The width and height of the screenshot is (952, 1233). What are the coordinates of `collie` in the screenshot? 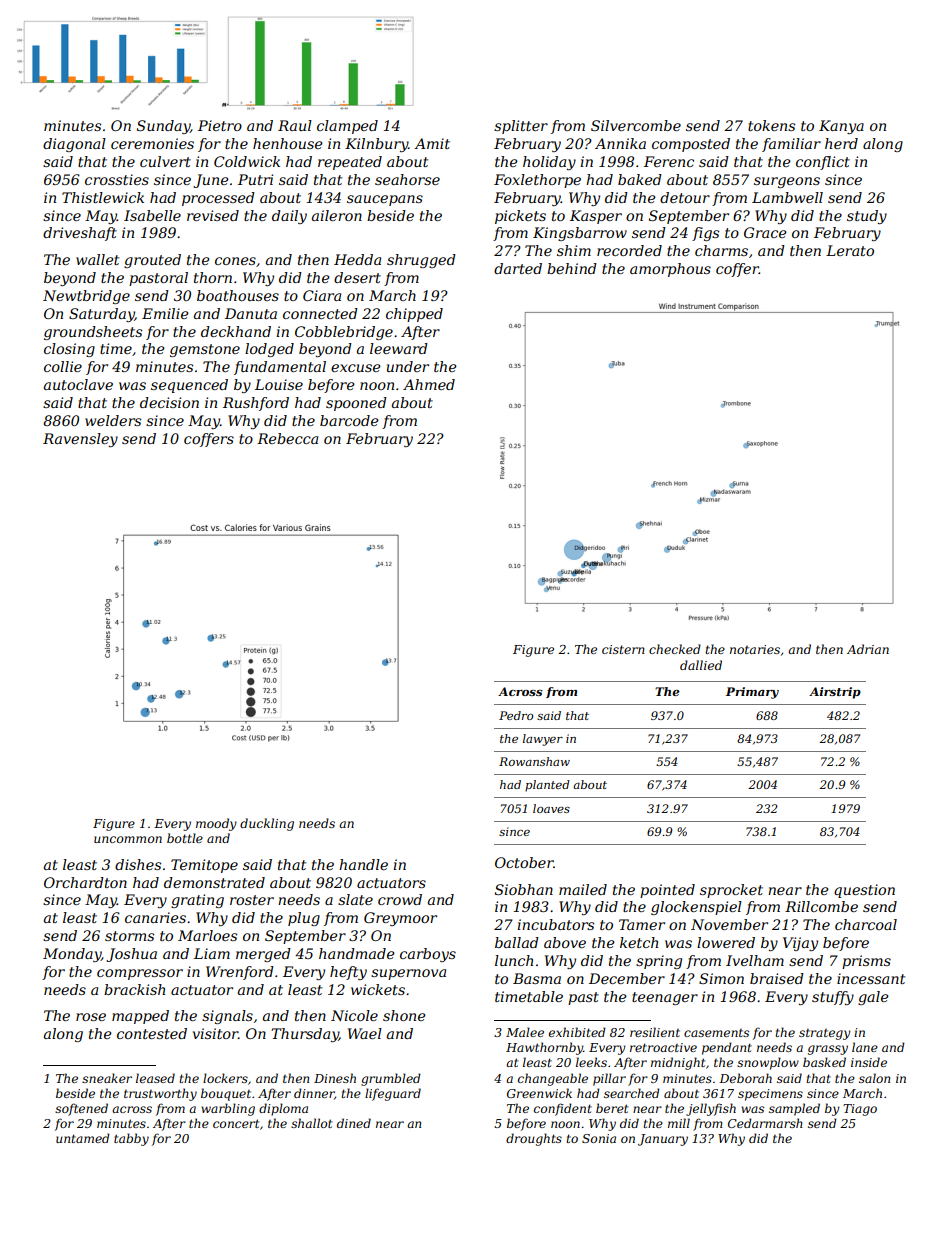 It's located at (63, 366).
